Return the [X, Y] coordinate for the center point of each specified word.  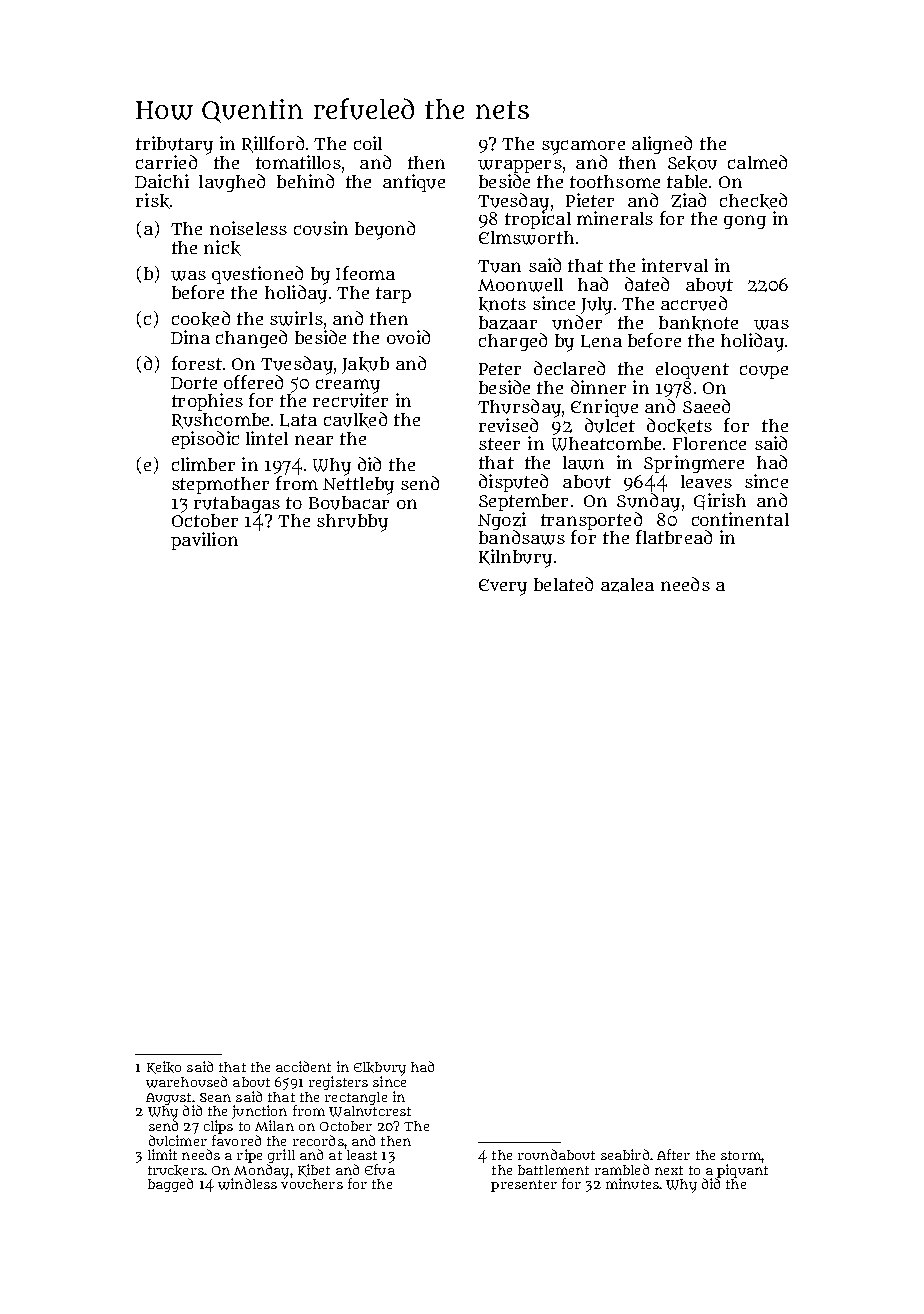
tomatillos [298, 162]
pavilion [204, 541]
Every [503, 587]
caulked [355, 420]
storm [741, 1155]
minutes [632, 1183]
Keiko [164, 1067]
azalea [627, 585]
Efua [380, 1169]
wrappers [520, 166]
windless [247, 1184]
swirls [296, 318]
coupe [764, 372]
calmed [757, 162]
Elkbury [380, 1069]
